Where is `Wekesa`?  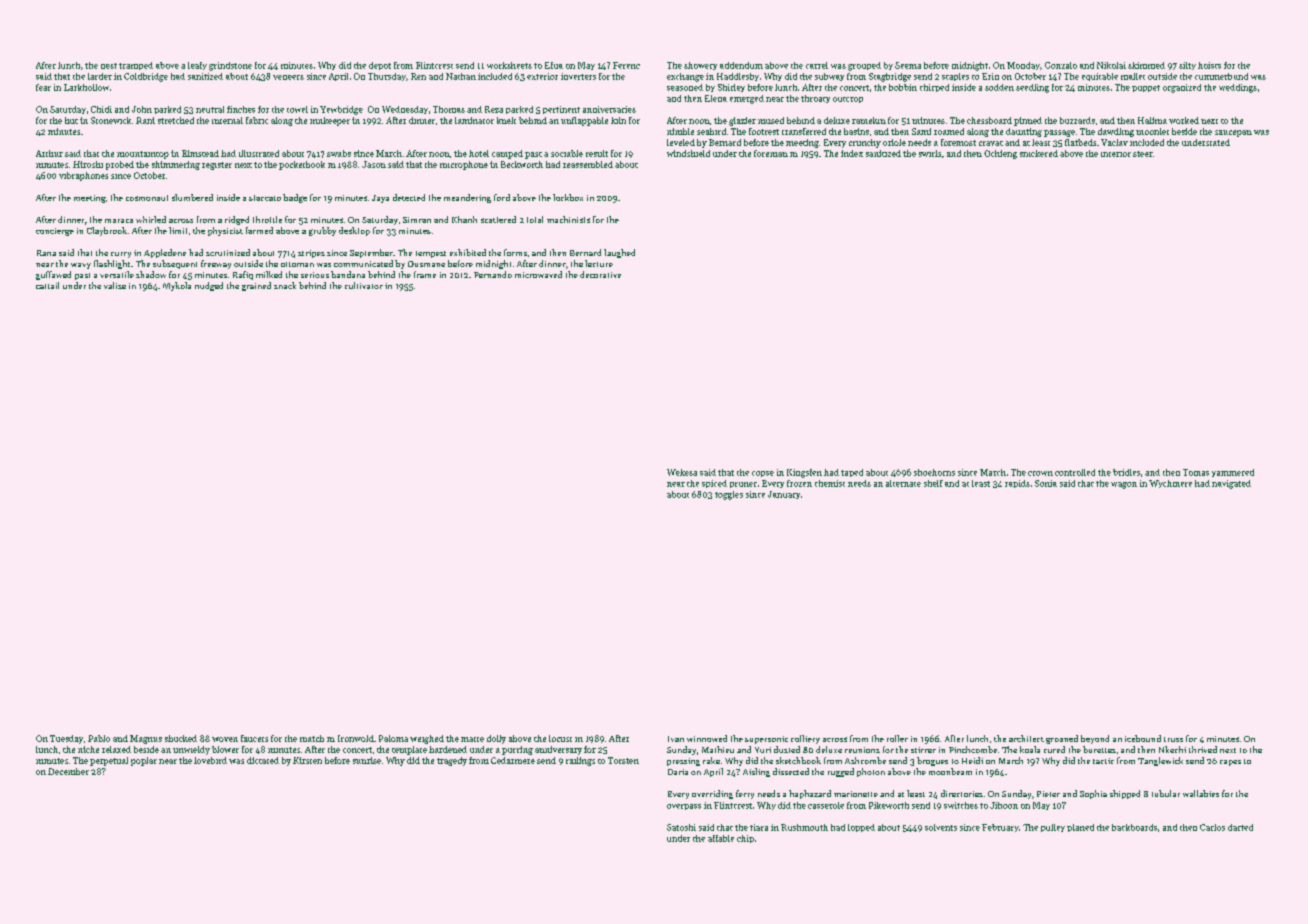 Wekesa is located at coordinates (682, 472).
